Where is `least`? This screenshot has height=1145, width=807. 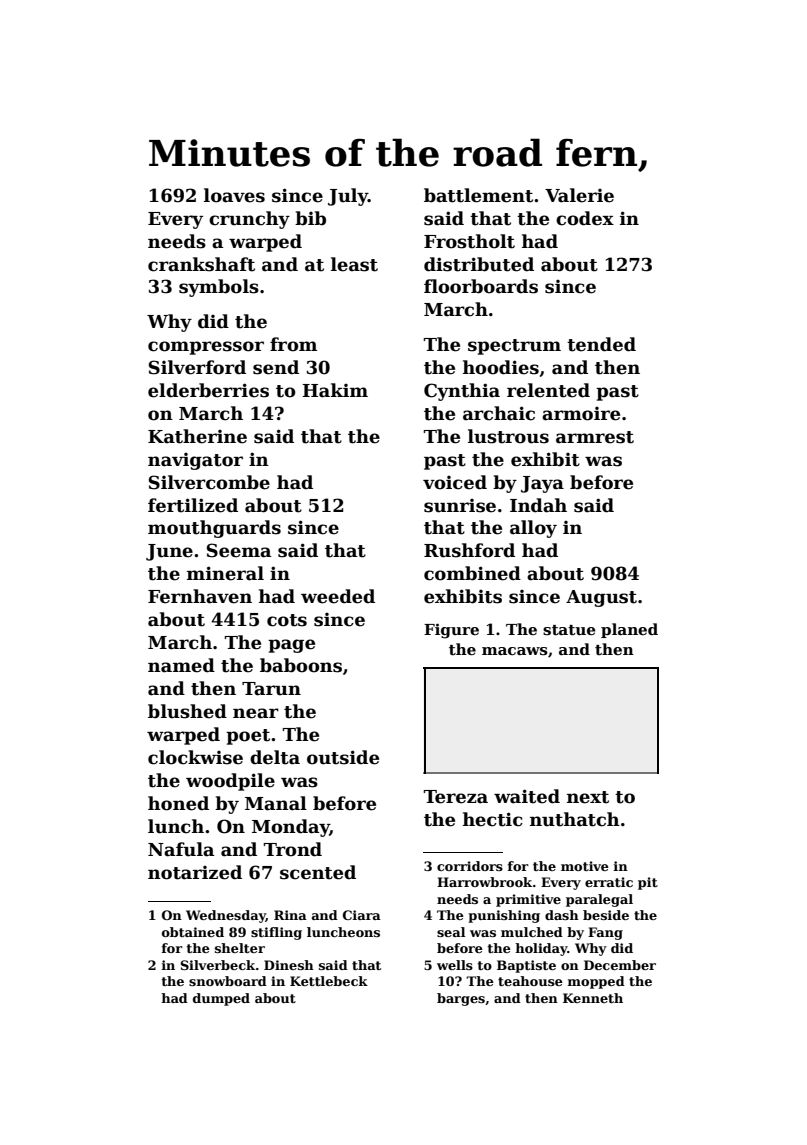 least is located at coordinates (354, 264).
